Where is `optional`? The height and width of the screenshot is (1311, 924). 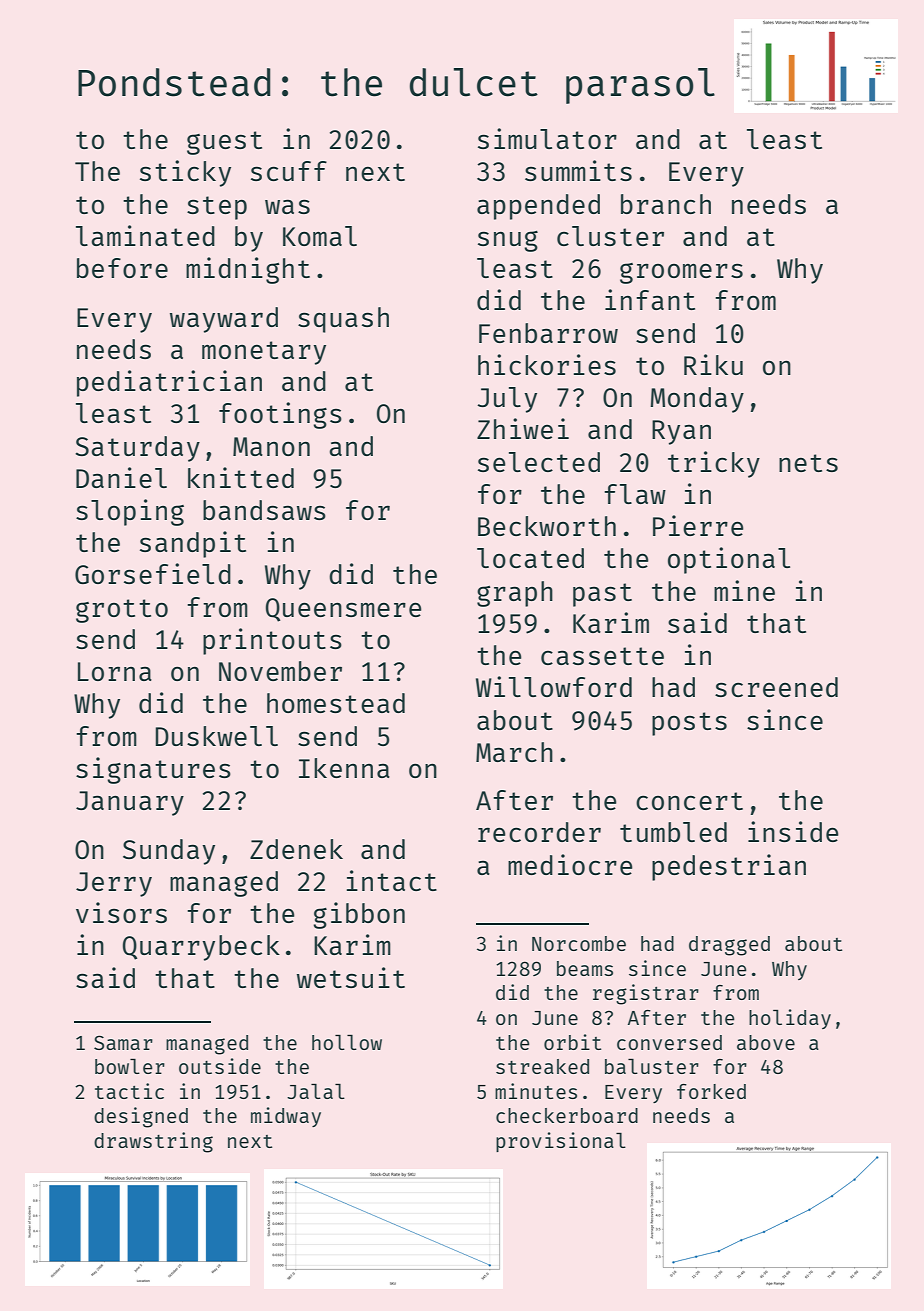 optional is located at coordinates (729, 560).
